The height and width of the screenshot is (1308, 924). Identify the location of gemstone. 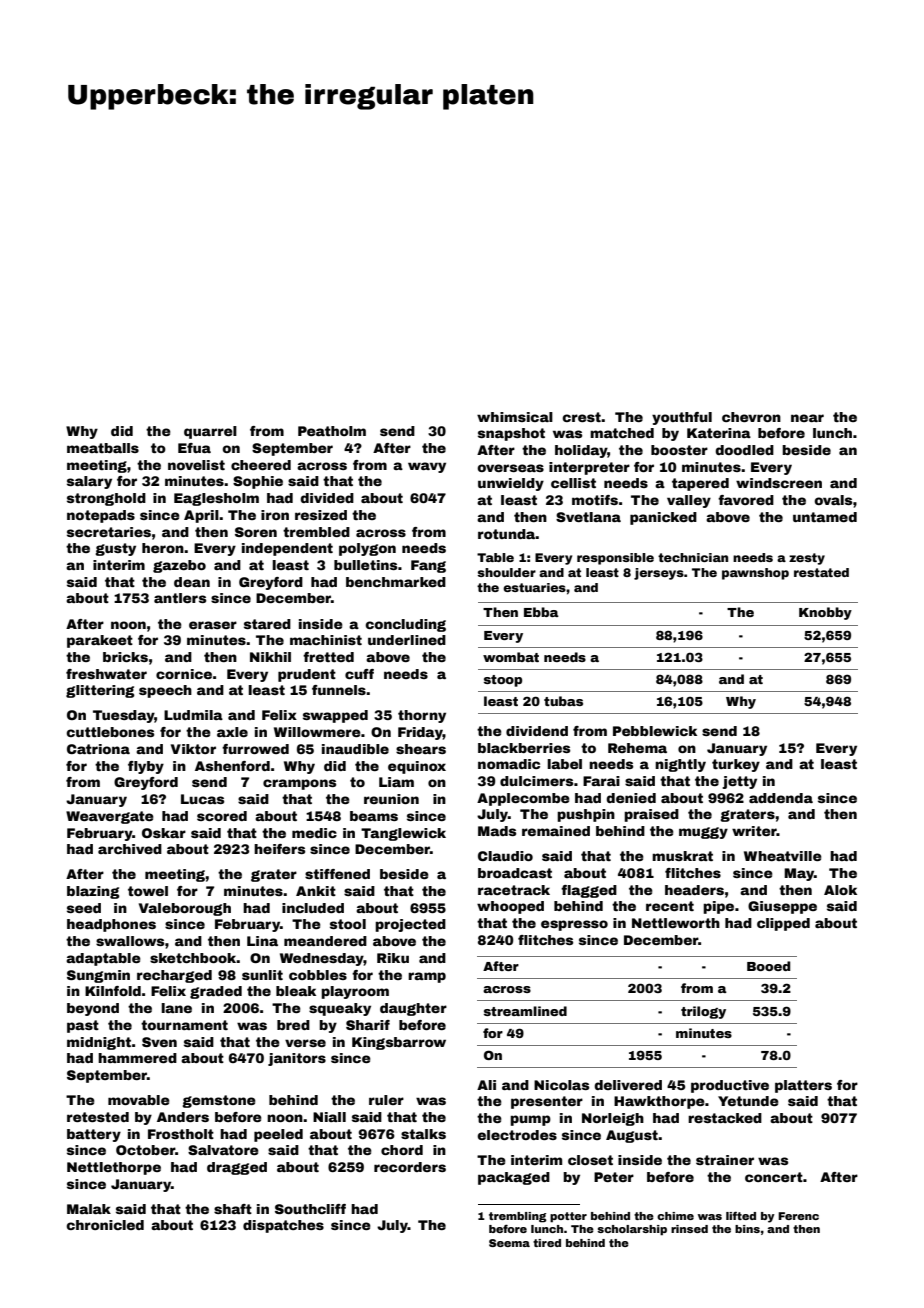
(219, 1101).
